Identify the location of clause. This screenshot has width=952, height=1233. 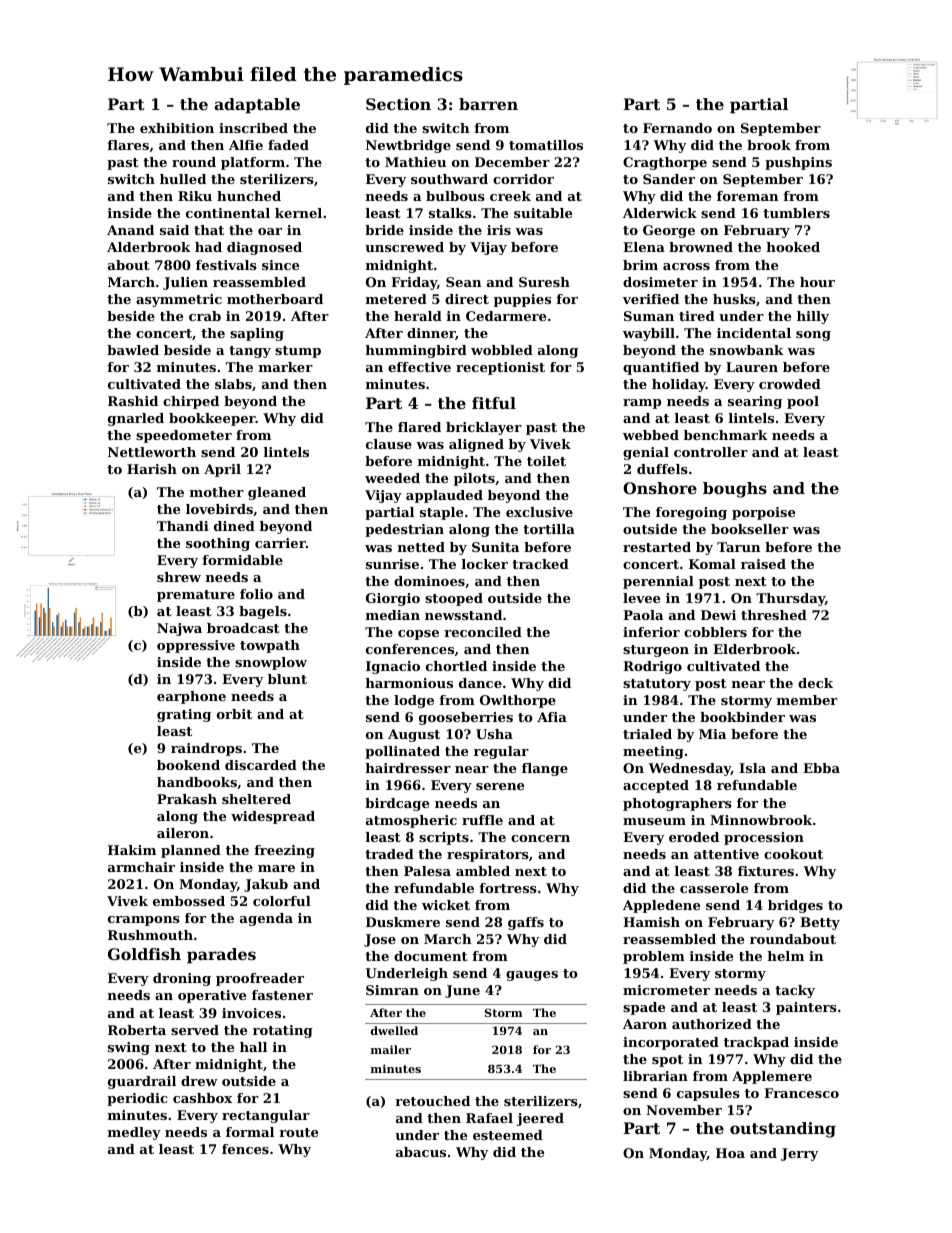
(389, 444).
